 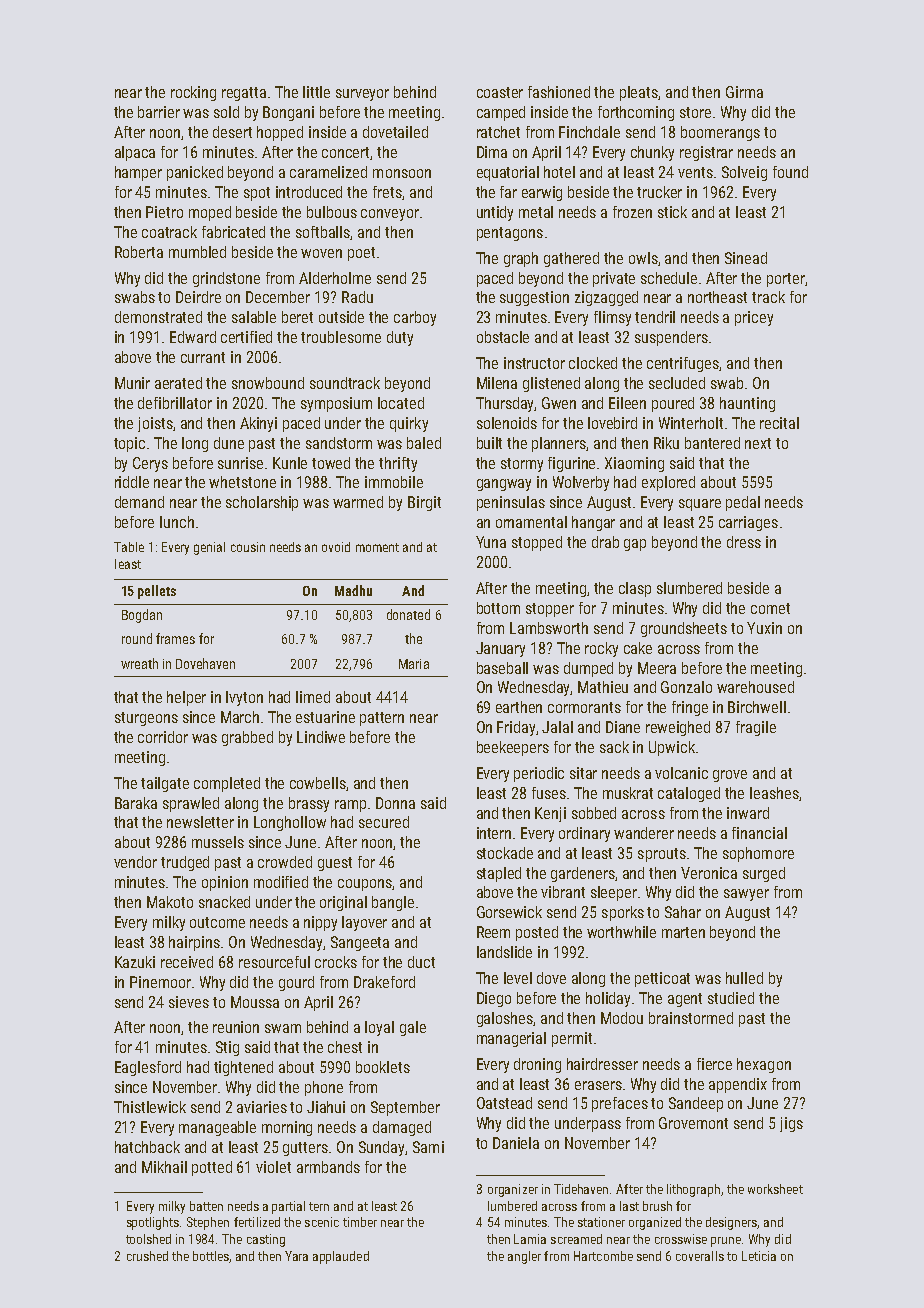 I want to click on timber, so click(x=360, y=1222).
